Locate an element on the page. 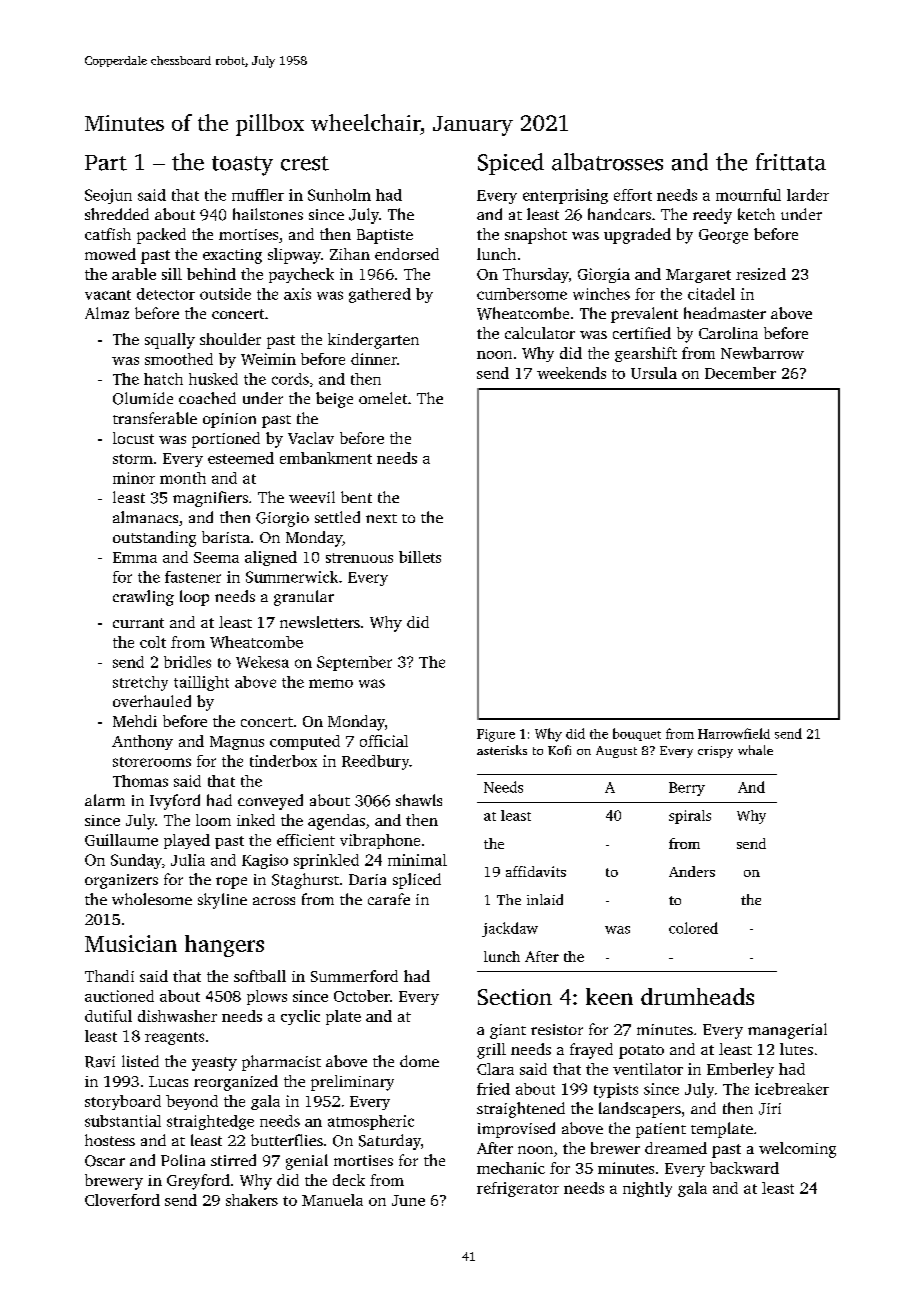 The image size is (924, 1314). paycheck is located at coordinates (301, 275).
